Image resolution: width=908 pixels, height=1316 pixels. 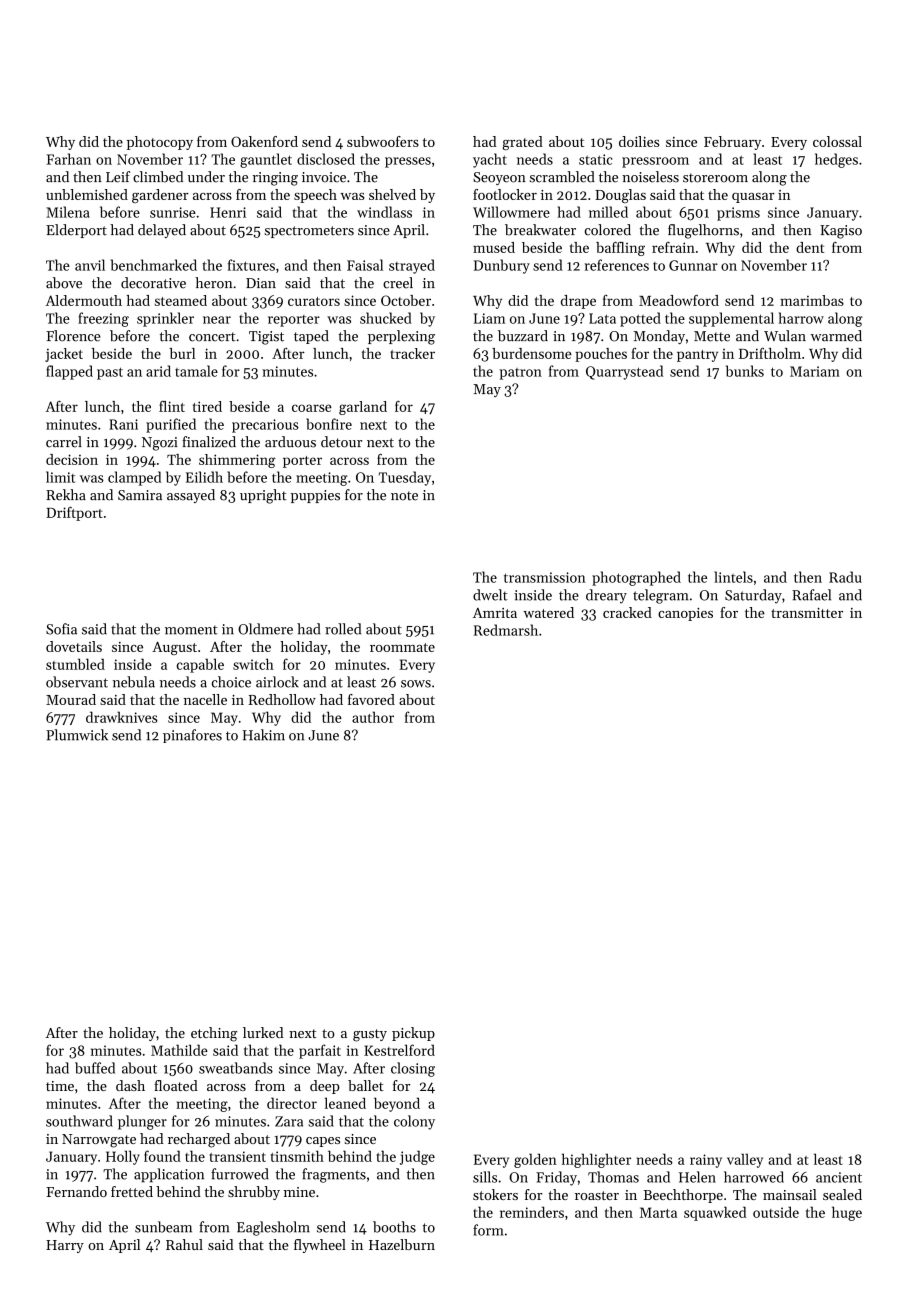 What do you see at coordinates (169, 1175) in the screenshot?
I see `application` at bounding box center [169, 1175].
